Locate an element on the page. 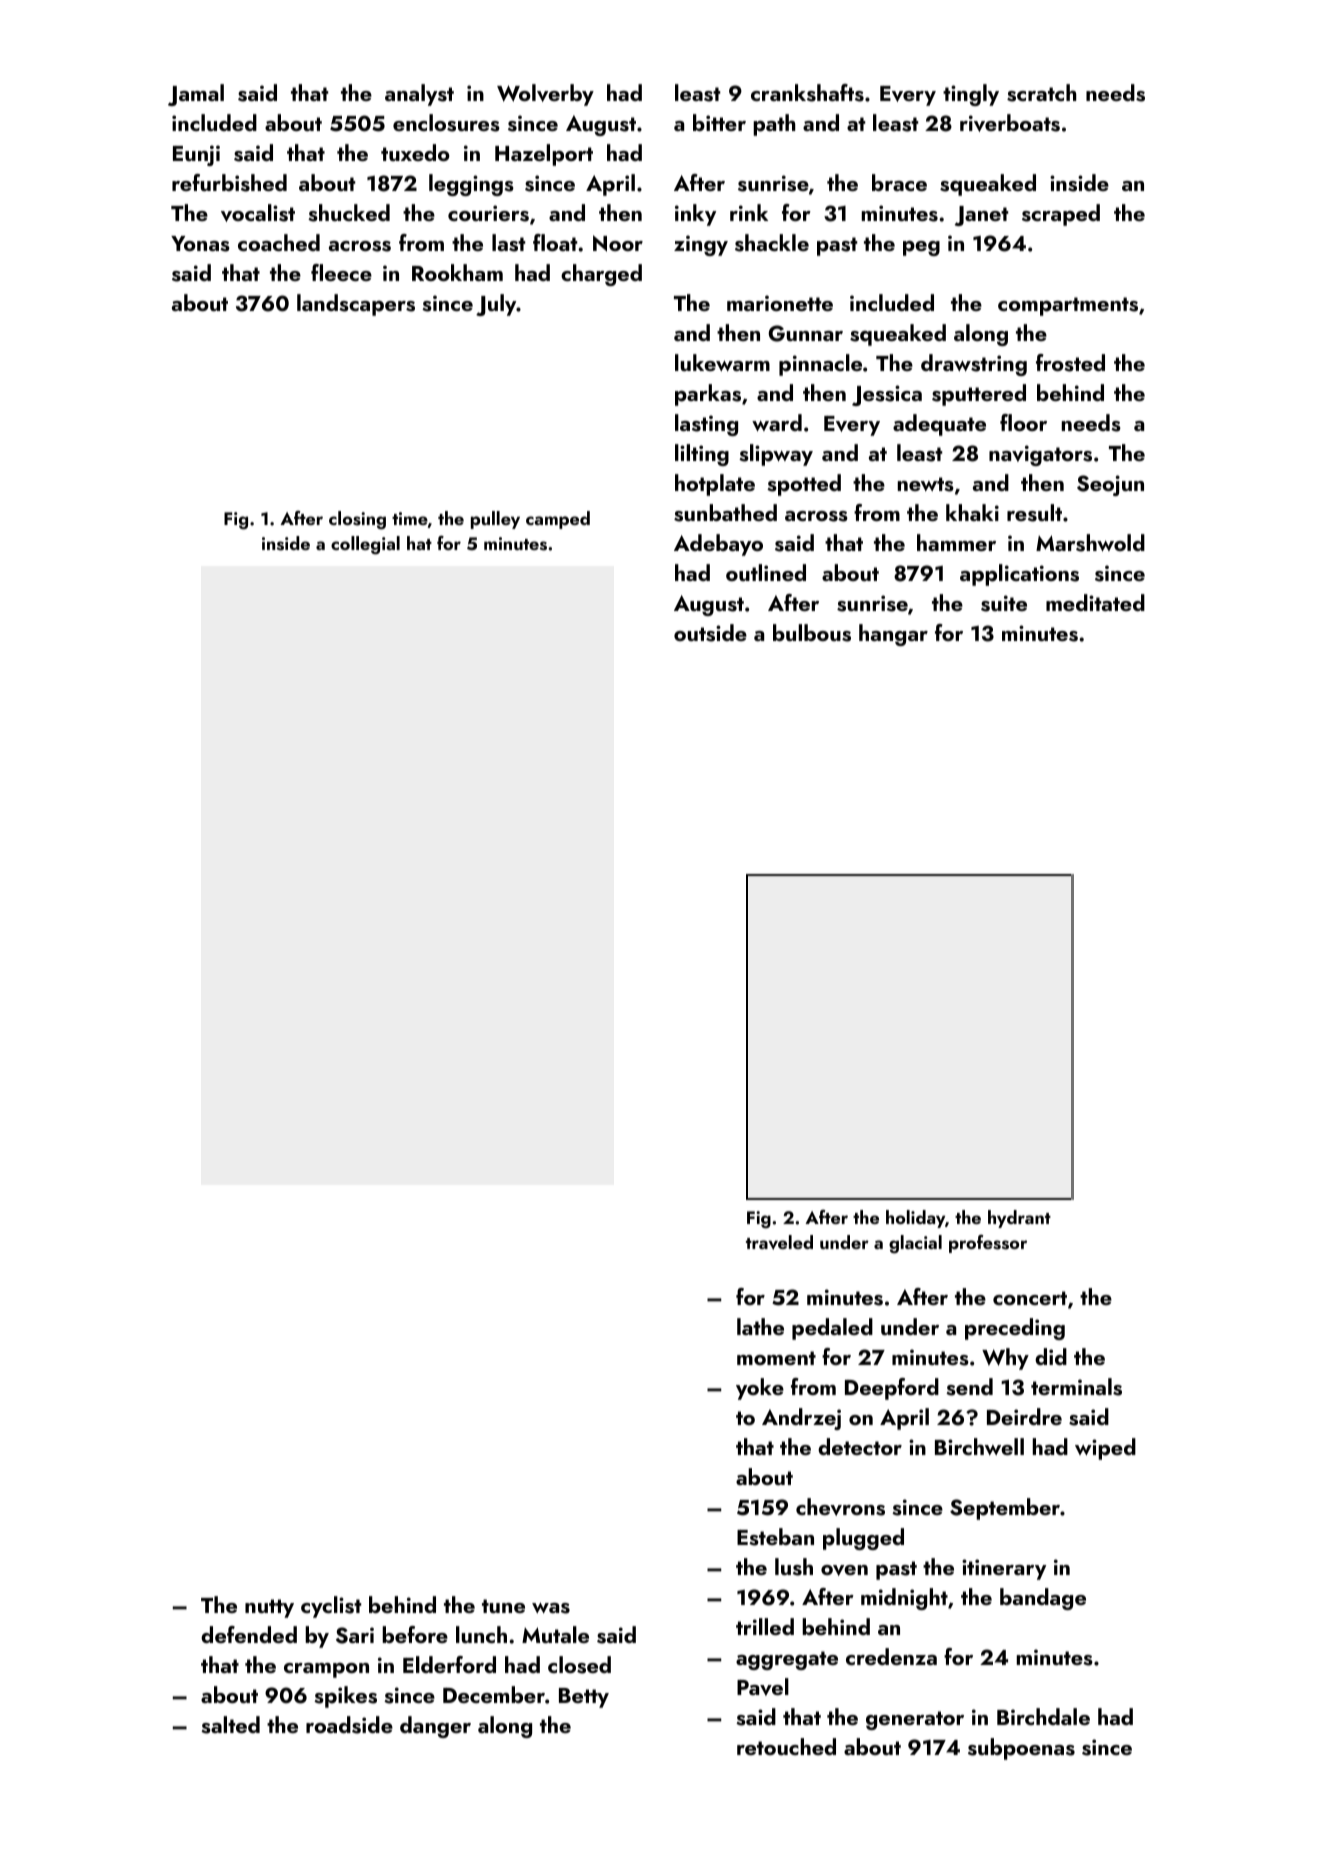 The width and height of the page is (1317, 1863). Sari is located at coordinates (355, 1635).
